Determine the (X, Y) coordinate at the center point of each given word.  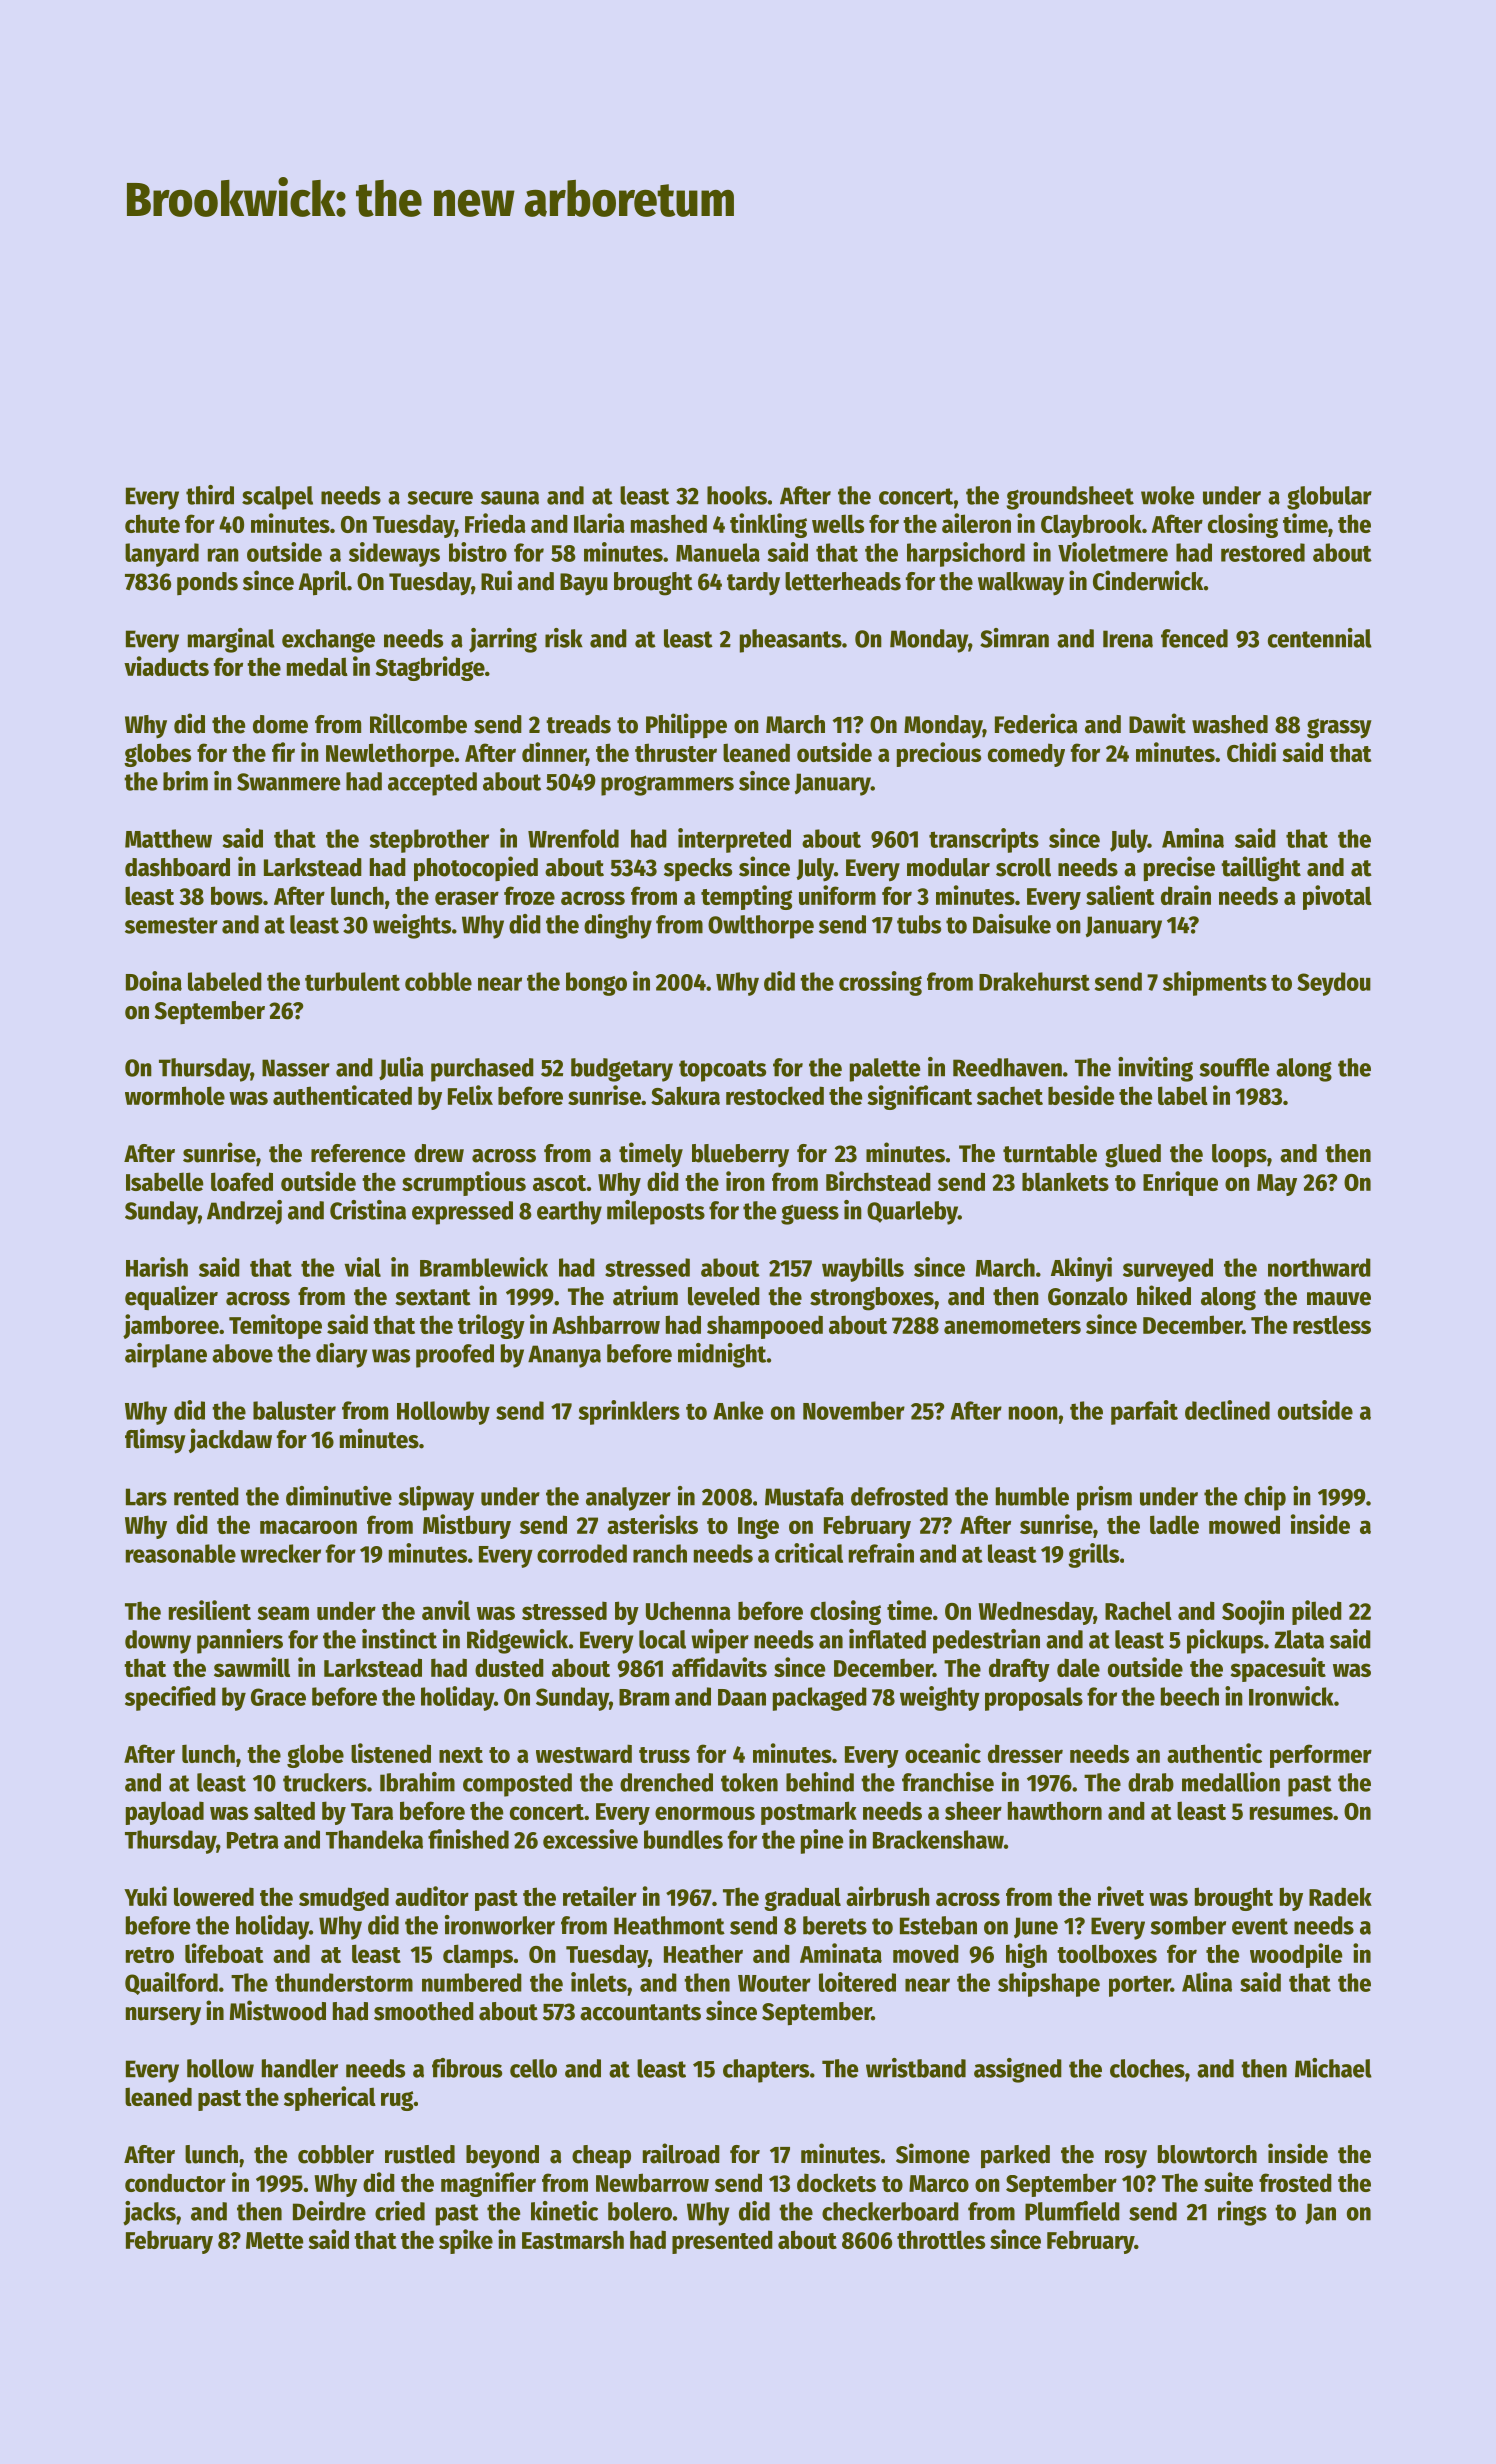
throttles (941, 2239)
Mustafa (804, 1496)
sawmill (252, 1667)
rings (1242, 2213)
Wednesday (1035, 1613)
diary (341, 1355)
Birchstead (878, 1181)
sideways (394, 554)
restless (1332, 1324)
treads (578, 724)
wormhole (175, 1095)
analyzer (628, 1499)
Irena (1128, 639)
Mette (274, 2240)
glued (1133, 1156)
